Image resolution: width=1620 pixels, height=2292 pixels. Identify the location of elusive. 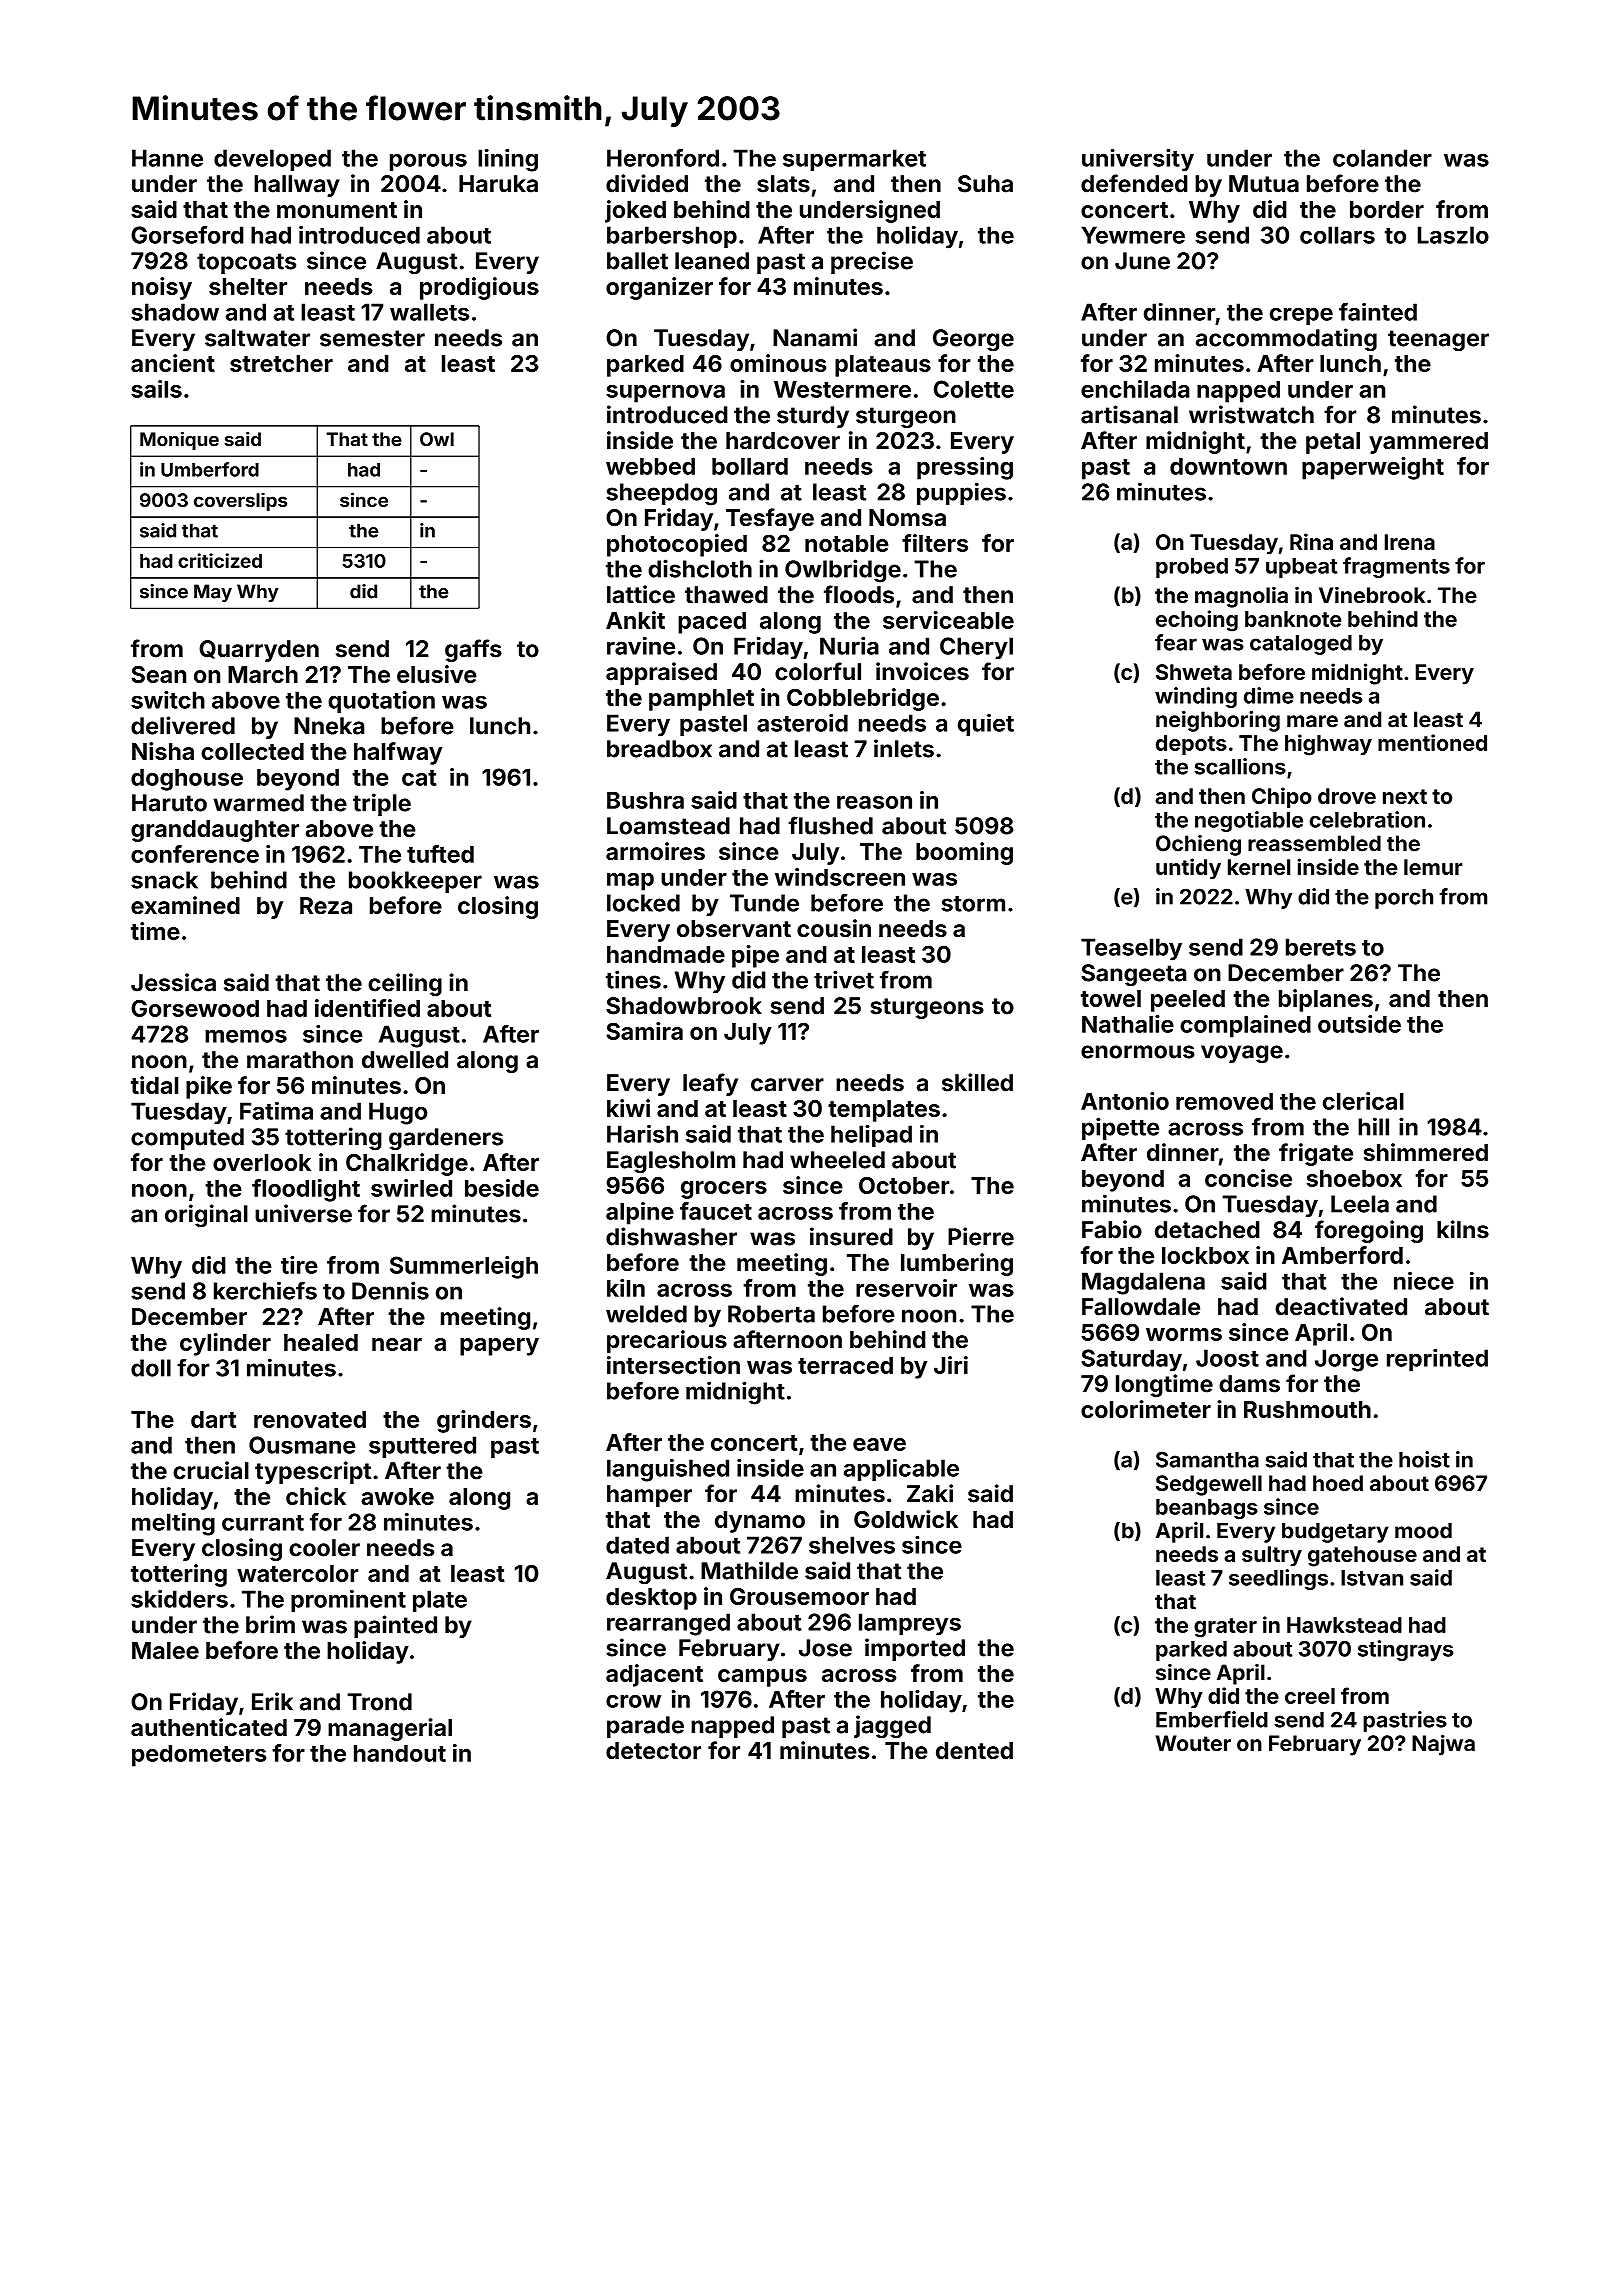
(437, 674).
